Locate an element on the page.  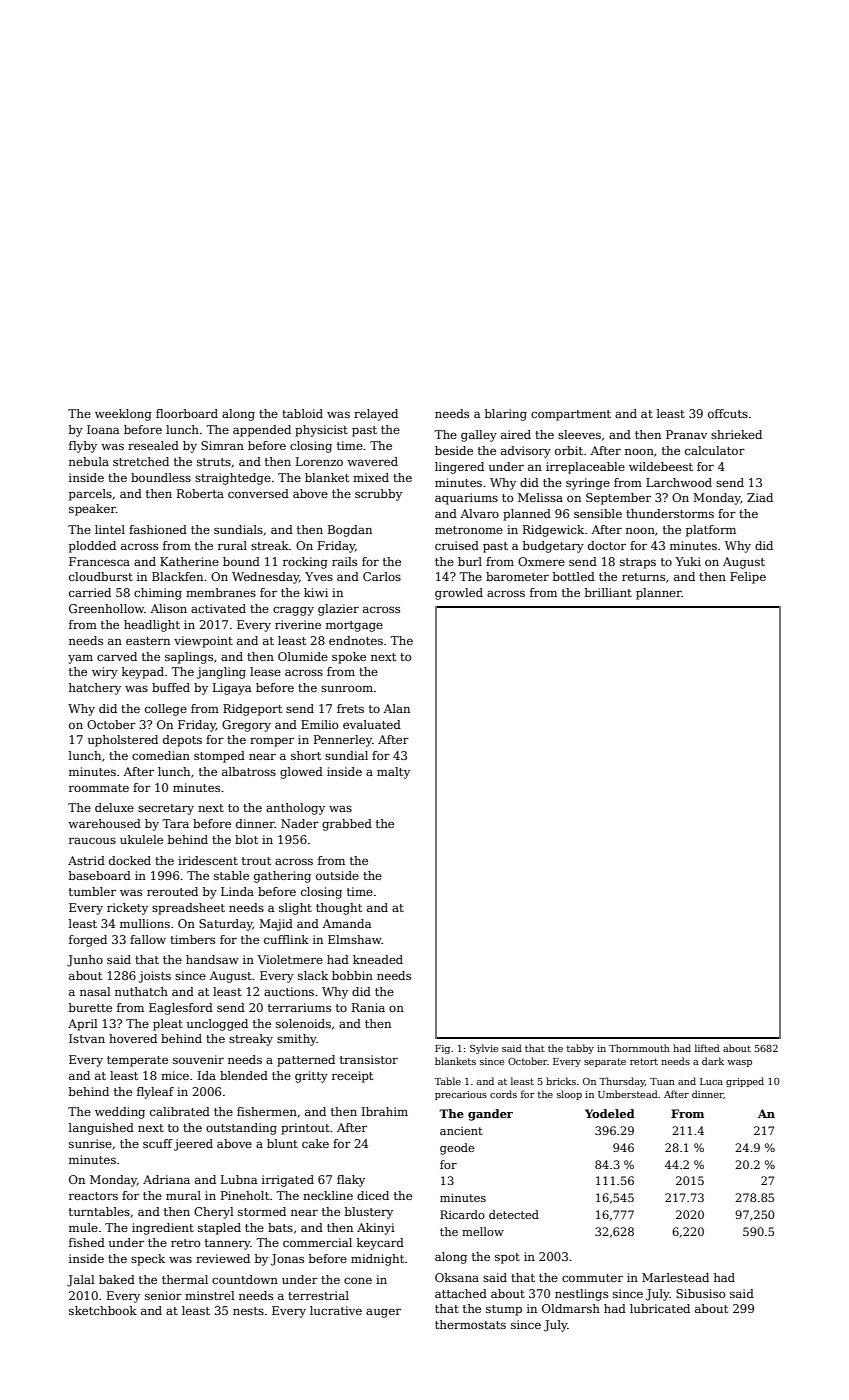
shrieked is located at coordinates (736, 434).
